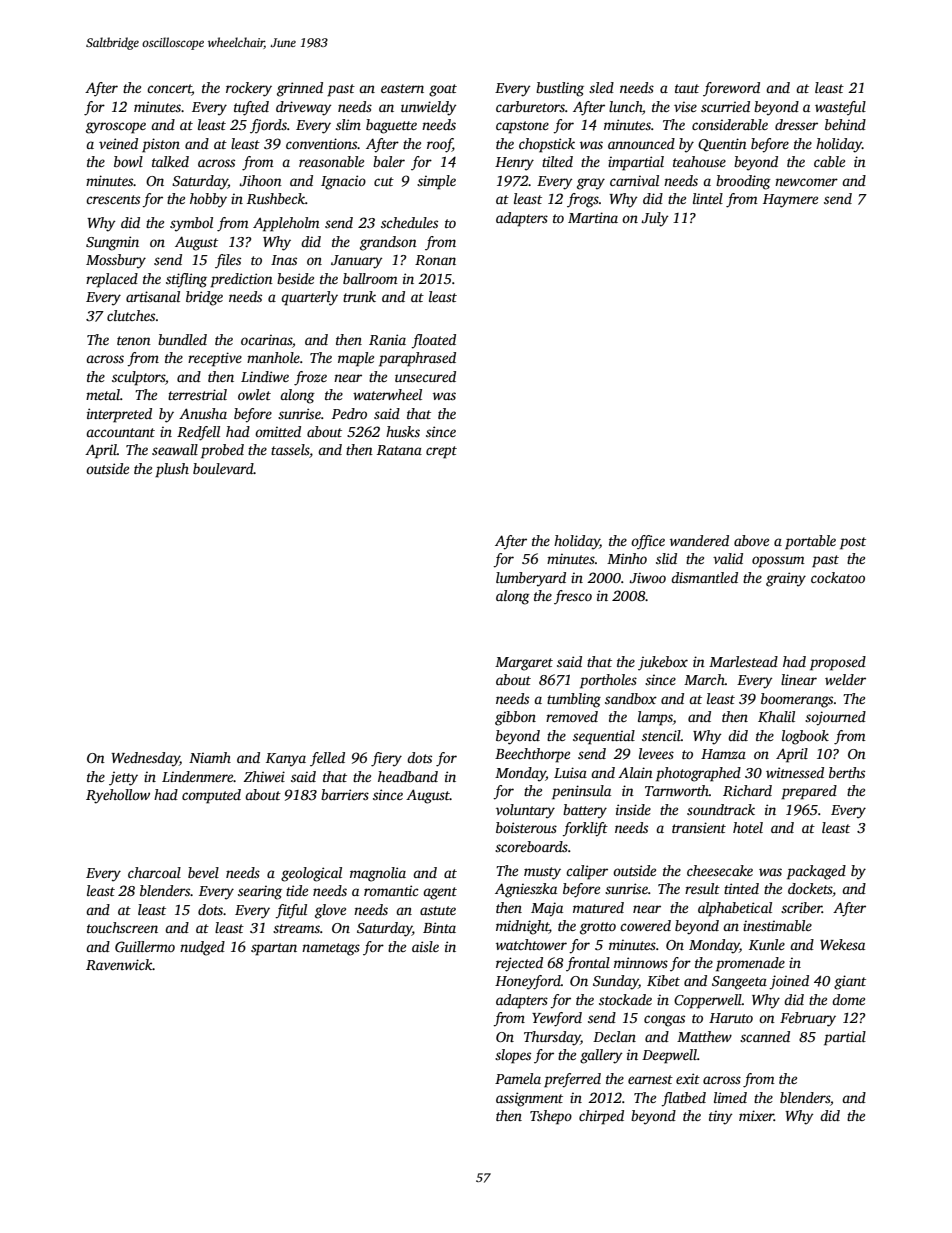 This screenshot has height=1233, width=952. What do you see at coordinates (116, 128) in the screenshot?
I see `gyroscope` at bounding box center [116, 128].
